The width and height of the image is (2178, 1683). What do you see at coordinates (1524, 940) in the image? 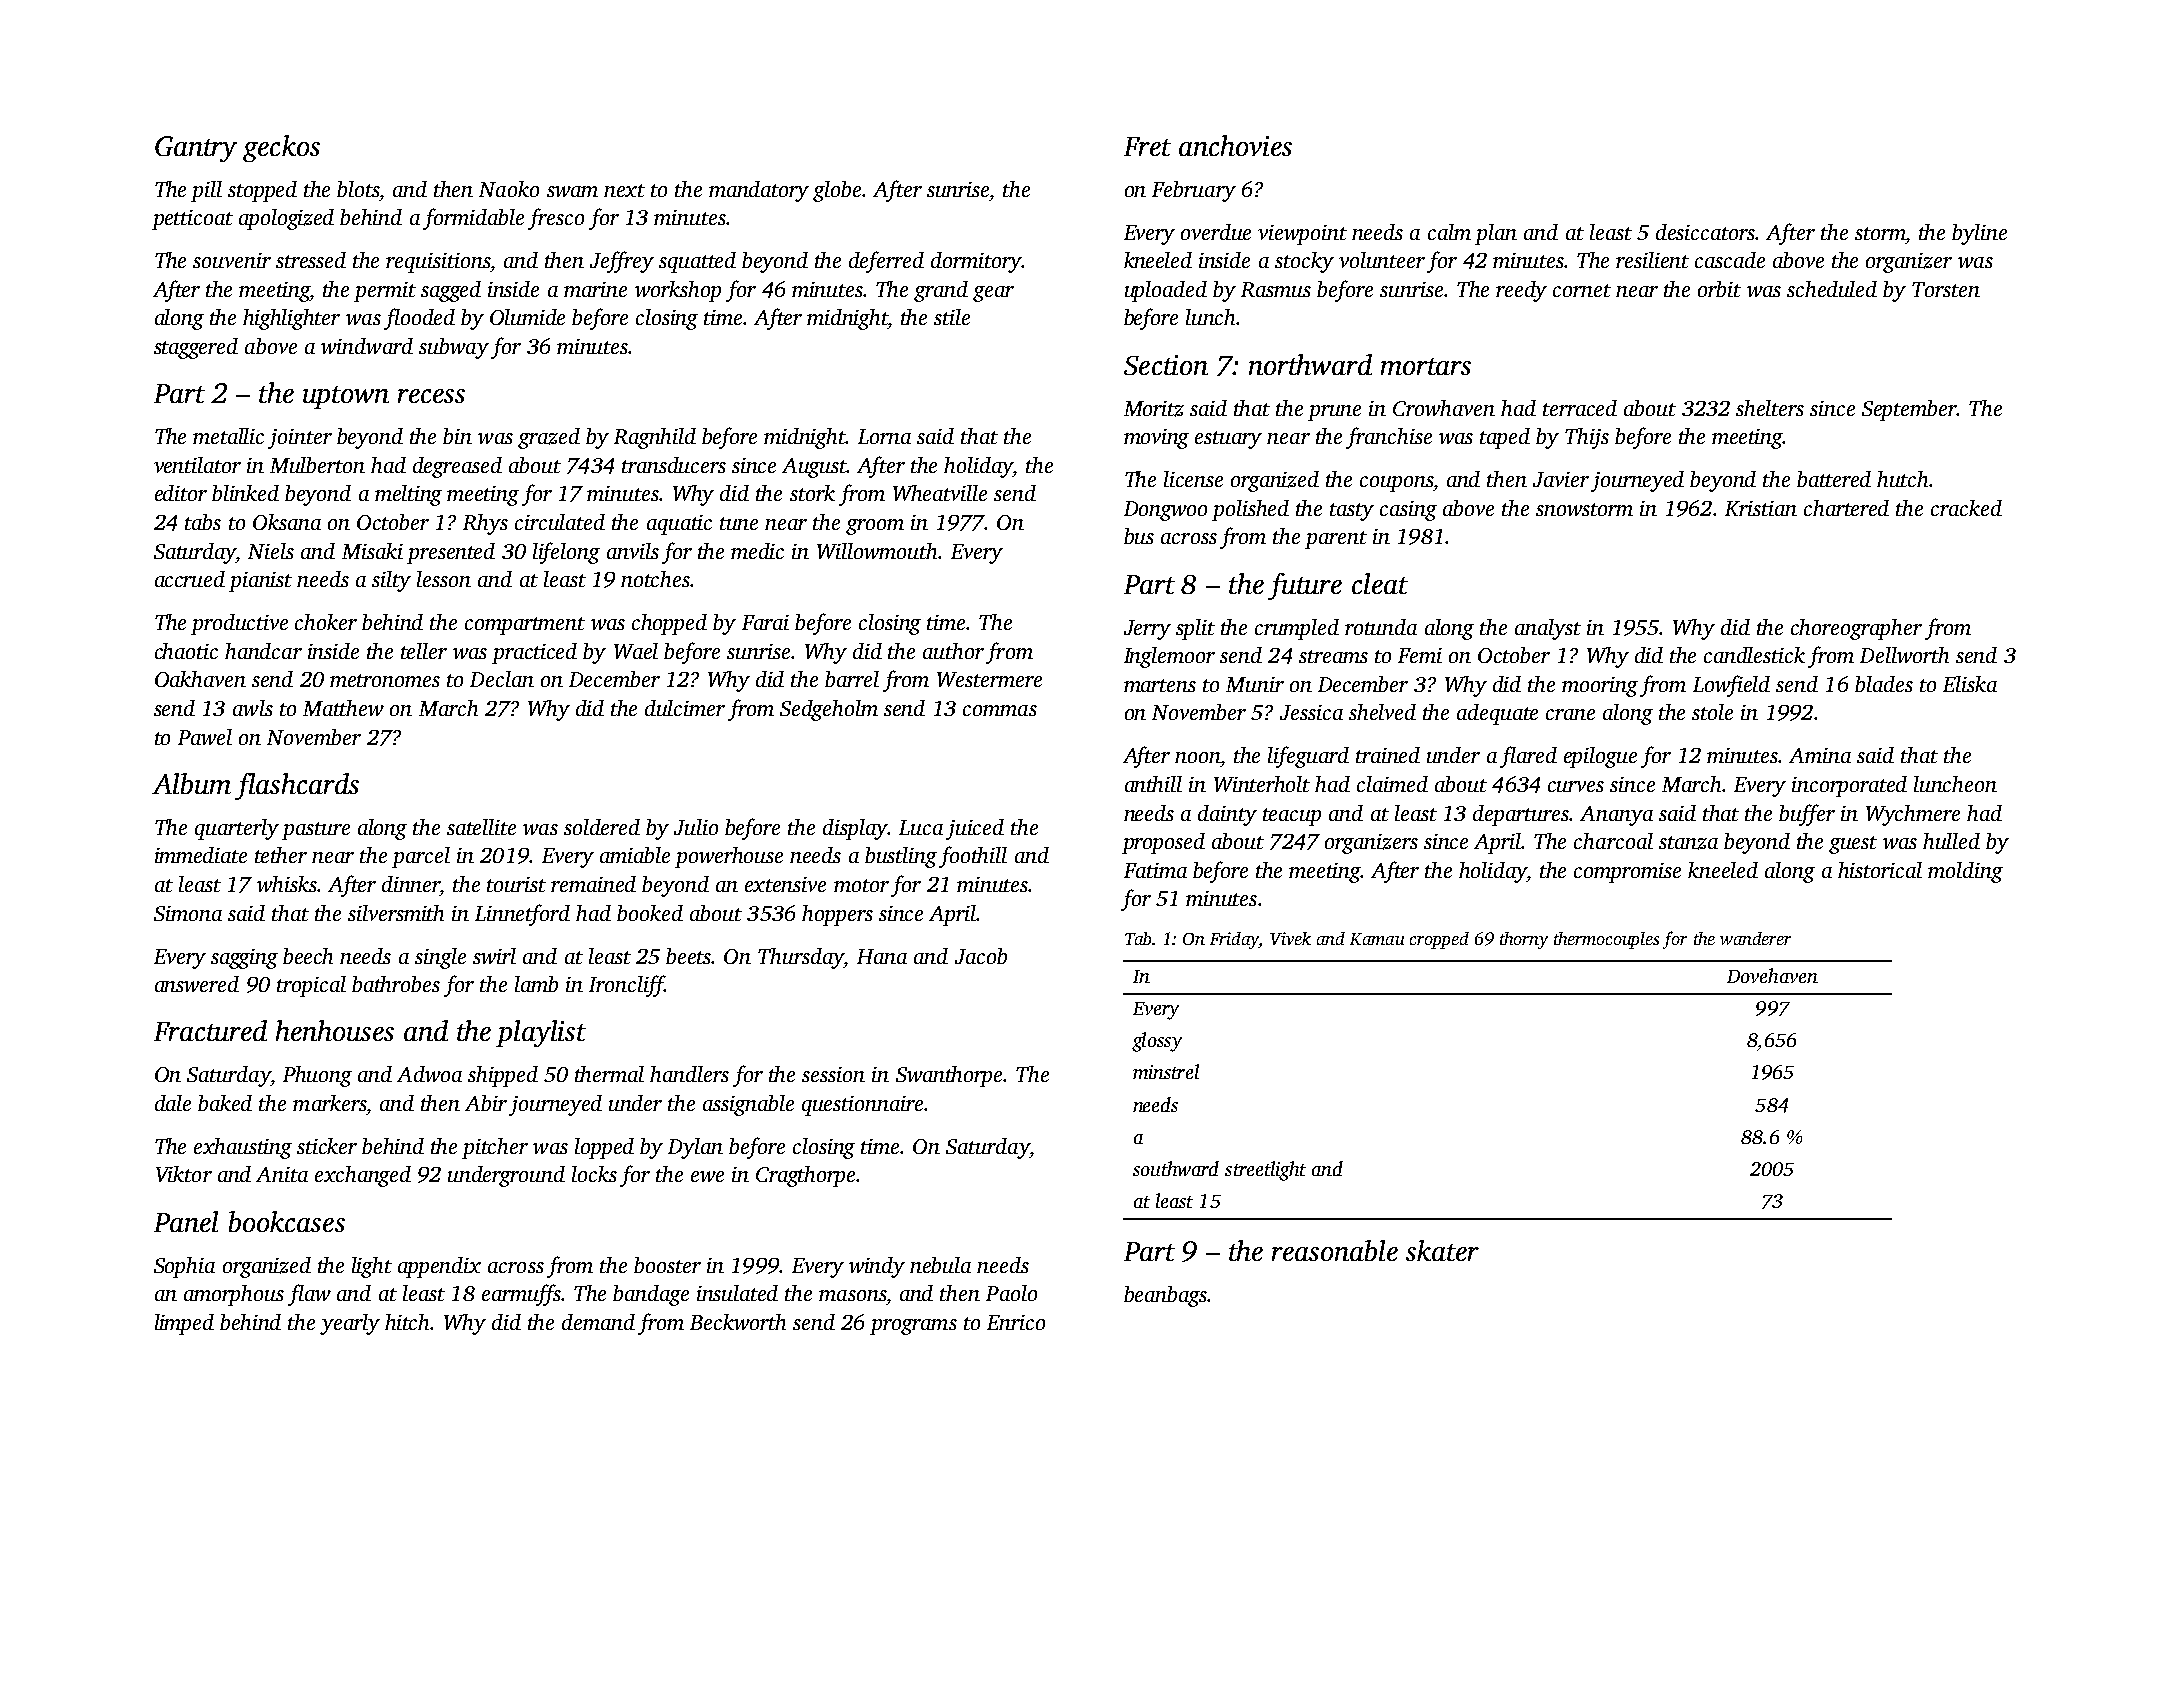
I see `thorny` at bounding box center [1524, 940].
